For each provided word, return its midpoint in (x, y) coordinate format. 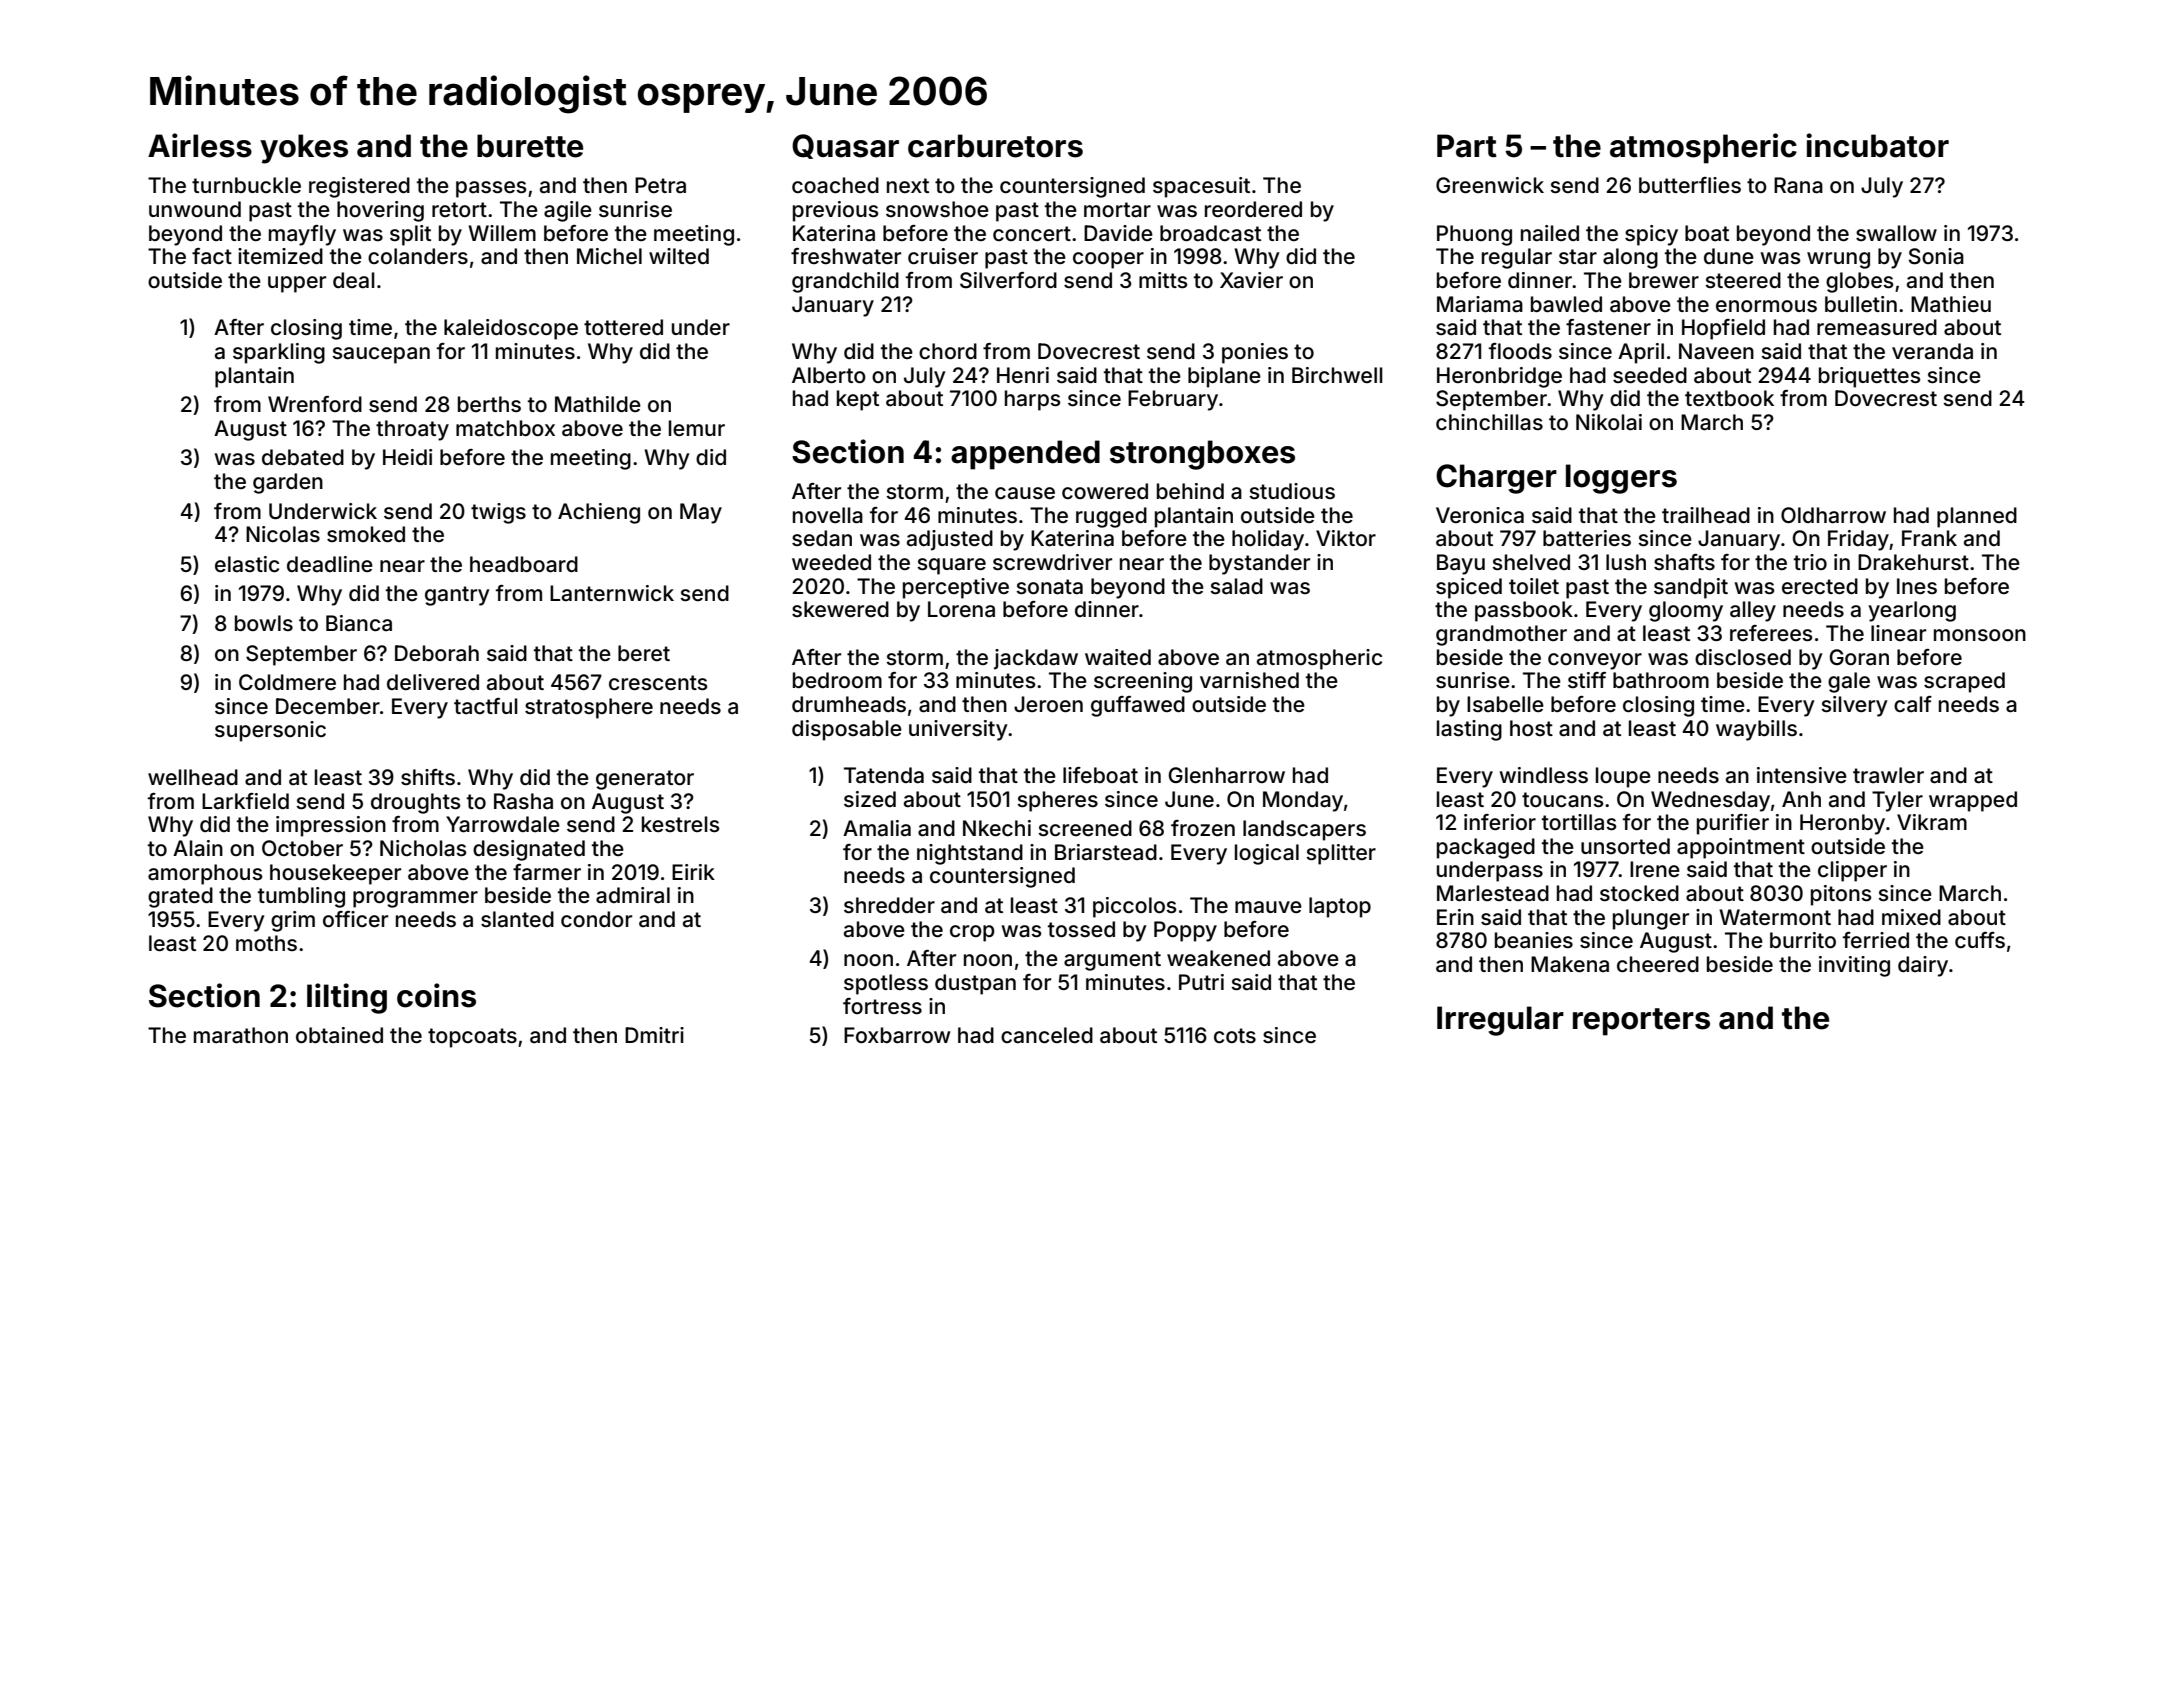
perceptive (956, 588)
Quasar (845, 146)
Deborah (437, 653)
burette (530, 146)
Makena (1570, 964)
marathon (241, 1035)
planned (1977, 517)
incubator (1877, 145)
